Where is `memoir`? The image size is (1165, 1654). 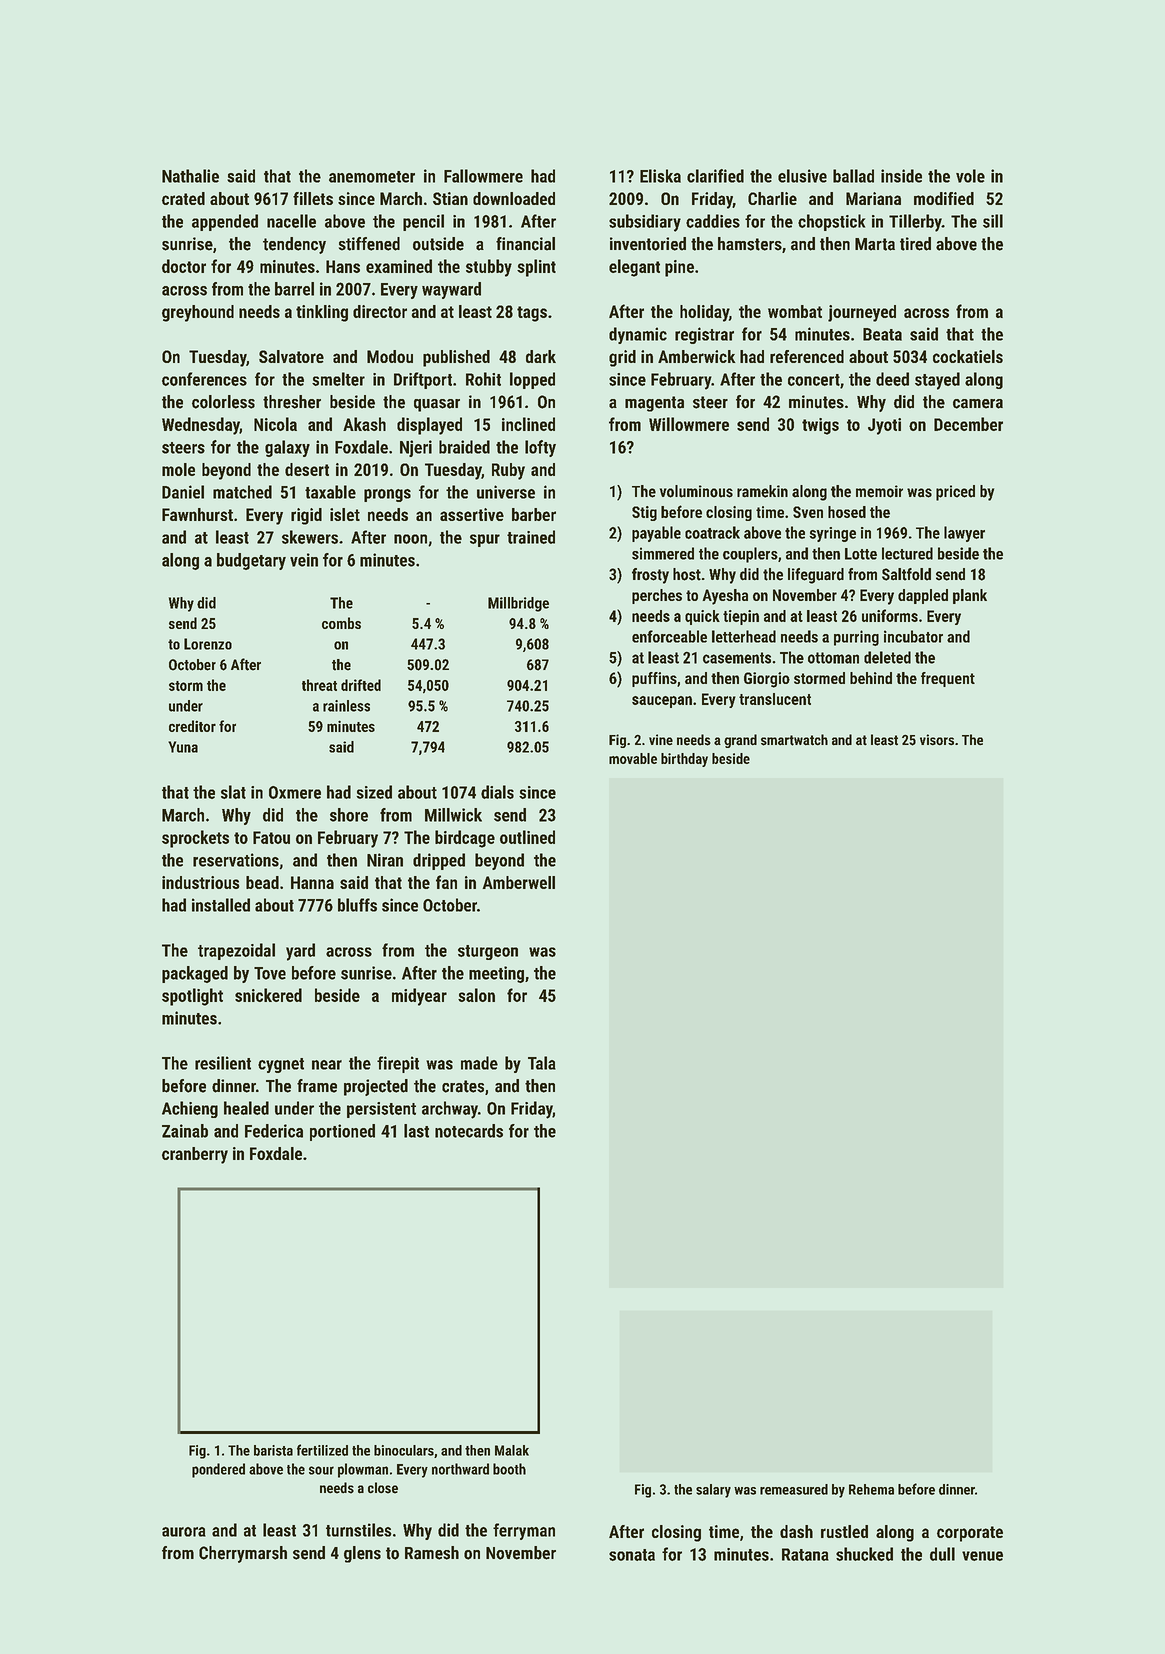 memoir is located at coordinates (879, 491).
